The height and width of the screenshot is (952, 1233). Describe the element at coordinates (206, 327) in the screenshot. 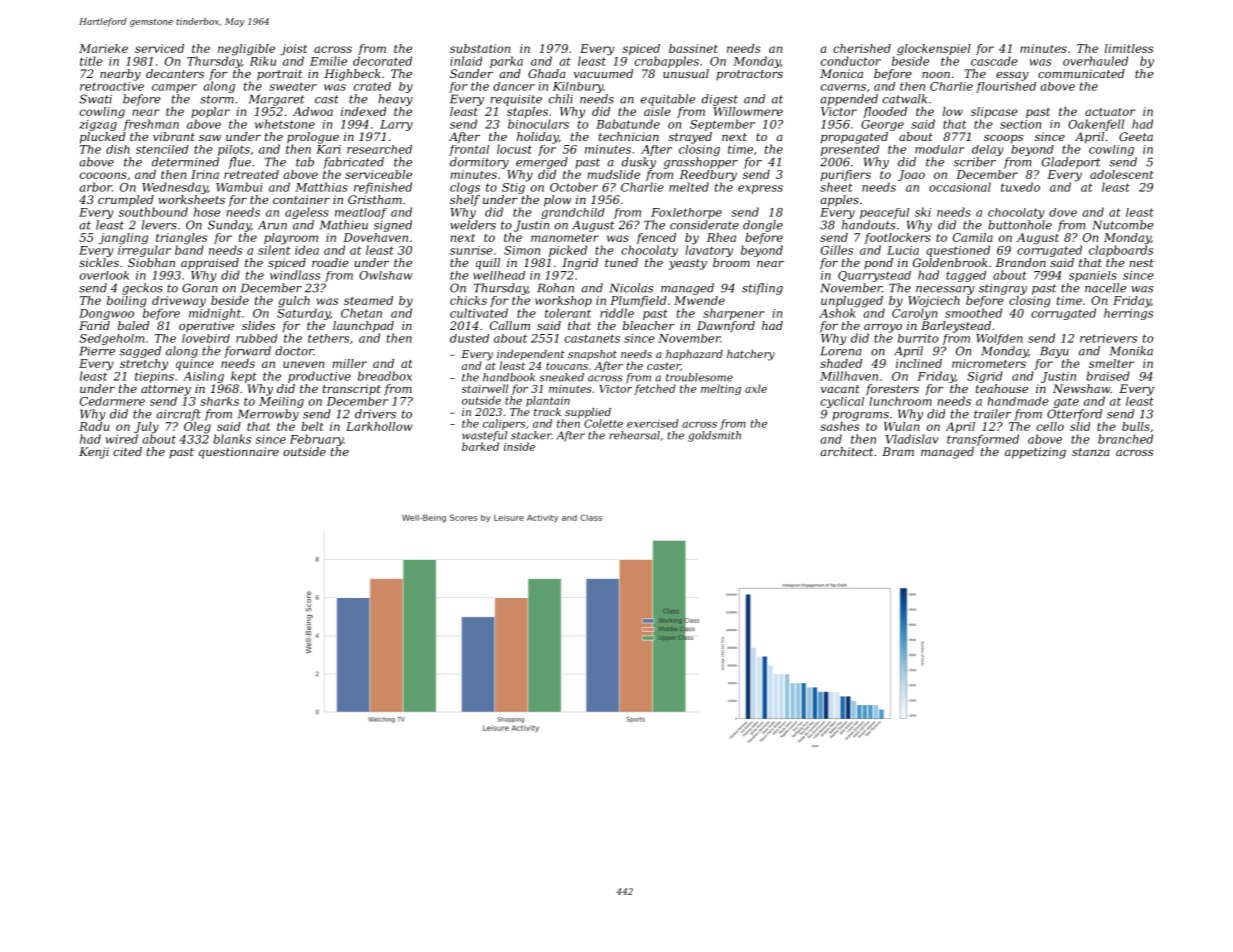

I see `operative` at that location.
